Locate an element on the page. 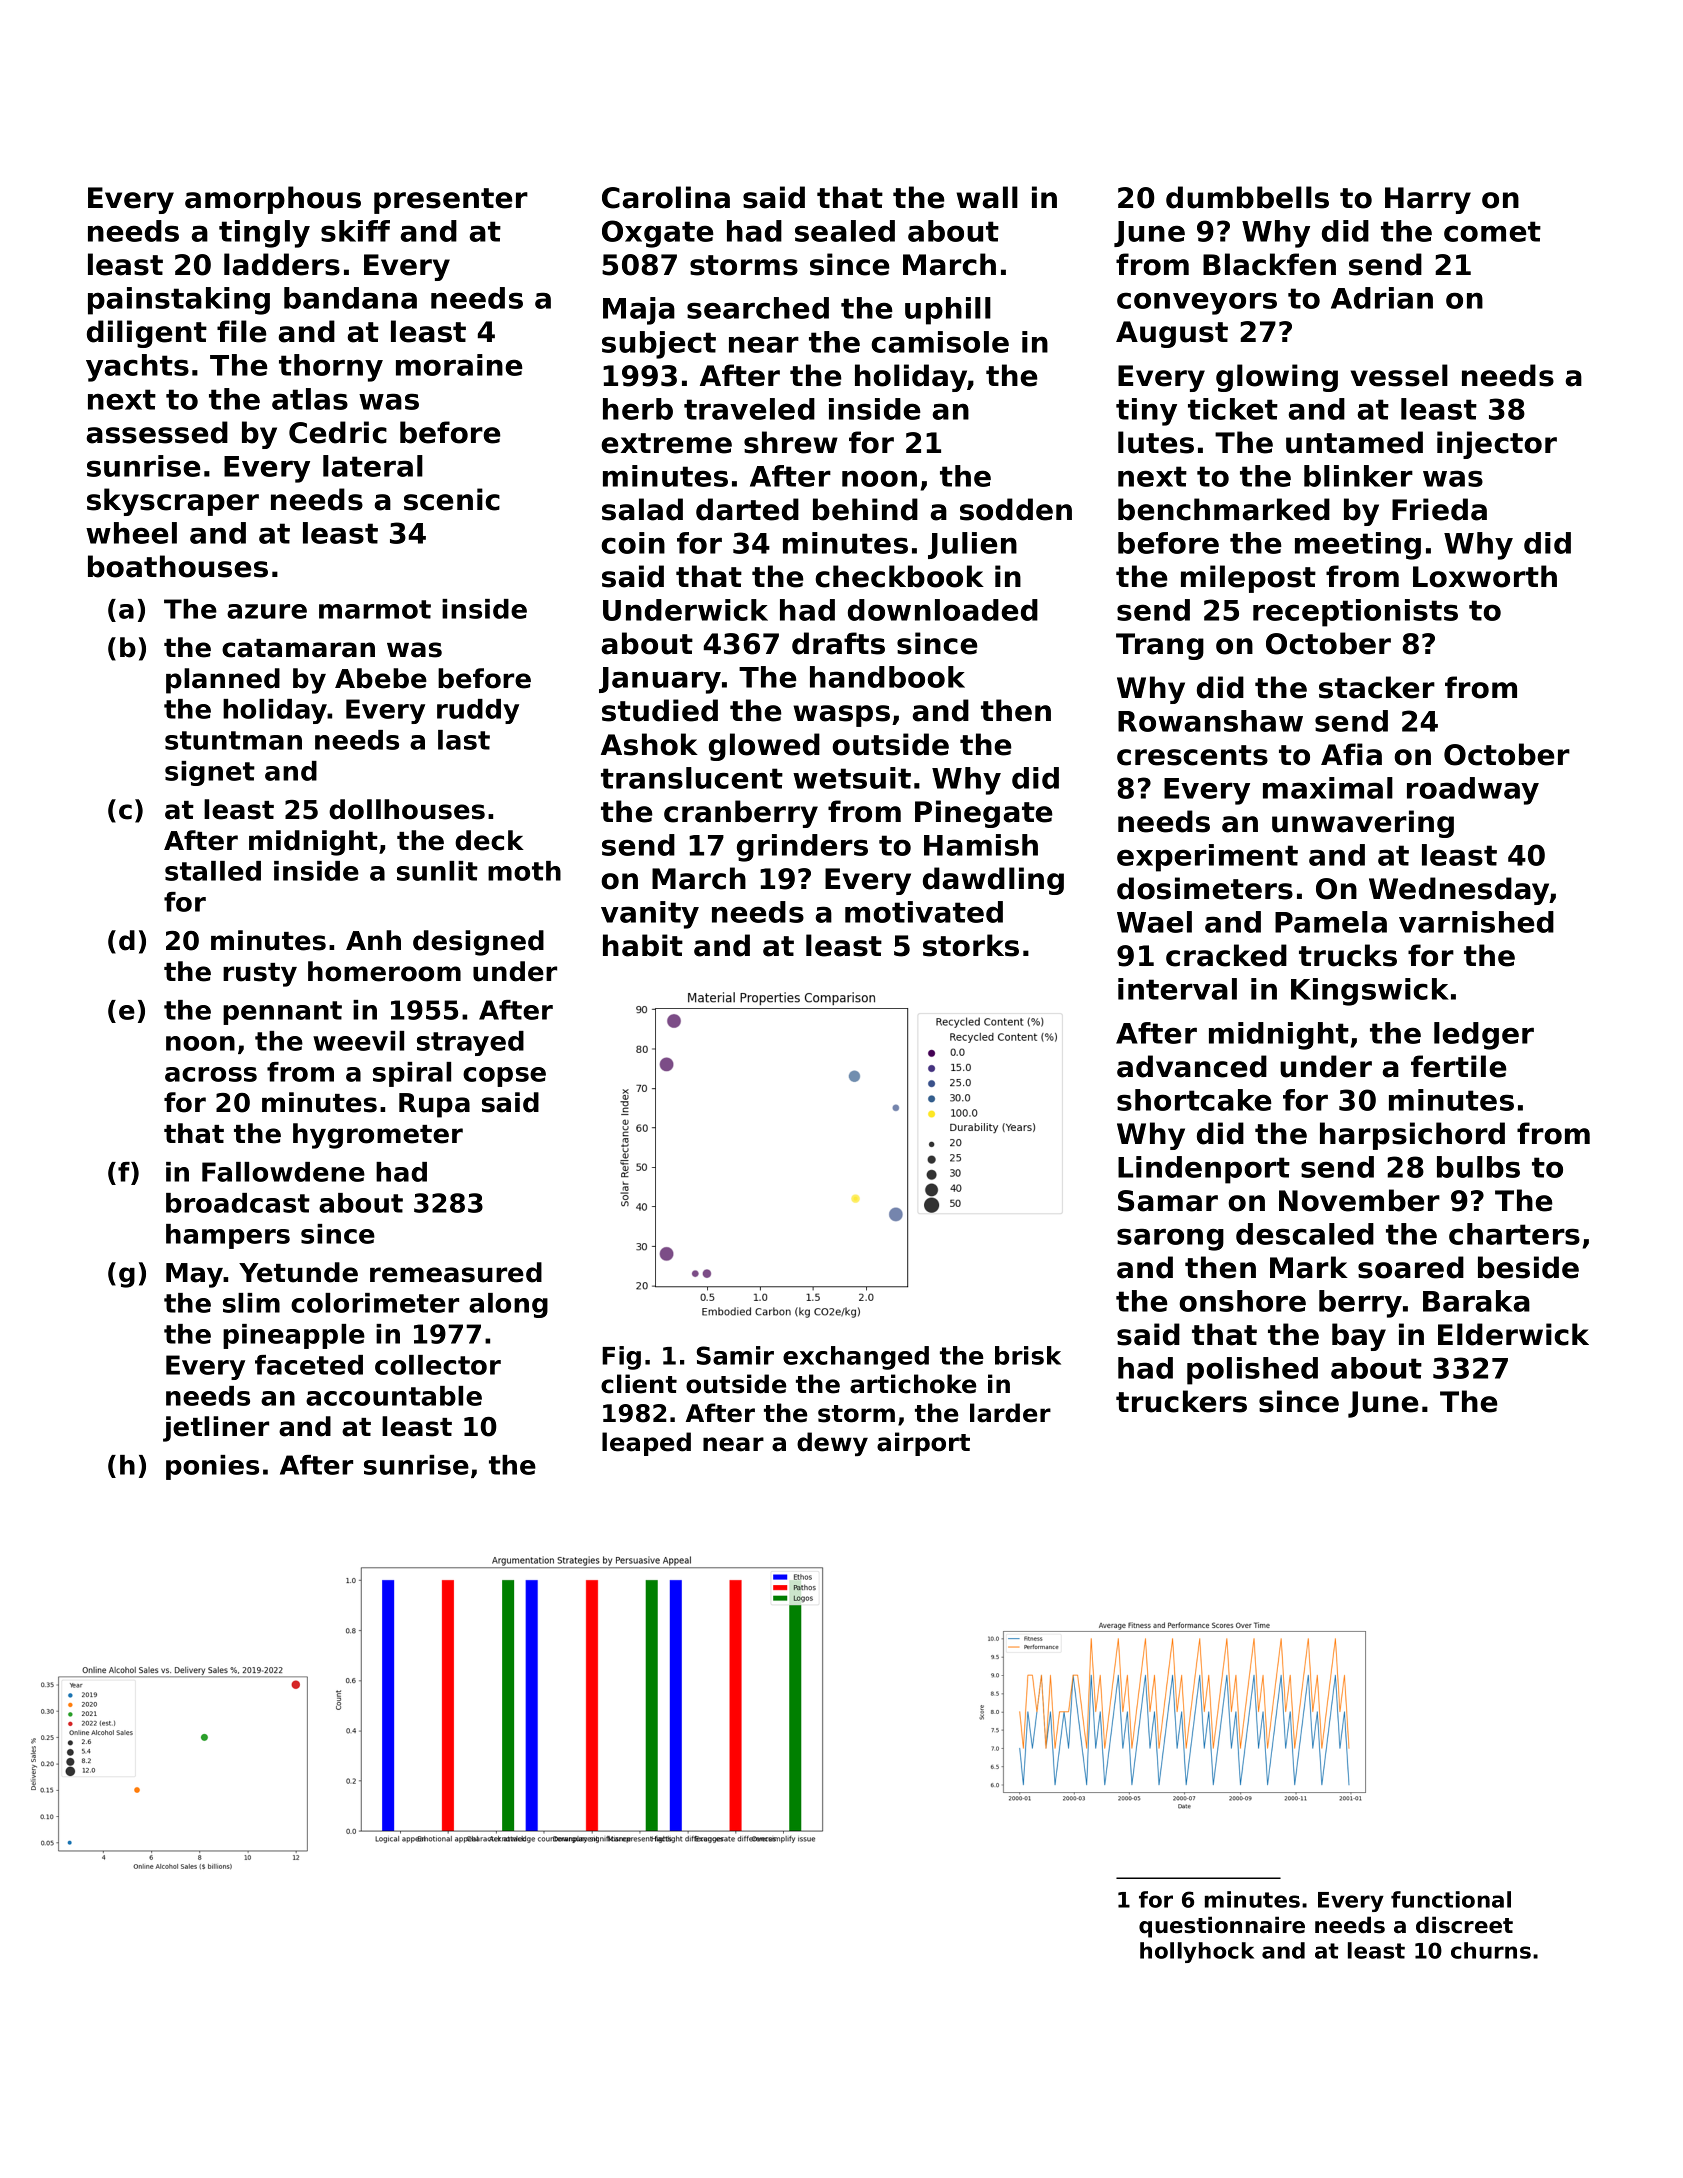 Image resolution: width=1683 pixels, height=2178 pixels. ponies is located at coordinates (212, 1467).
